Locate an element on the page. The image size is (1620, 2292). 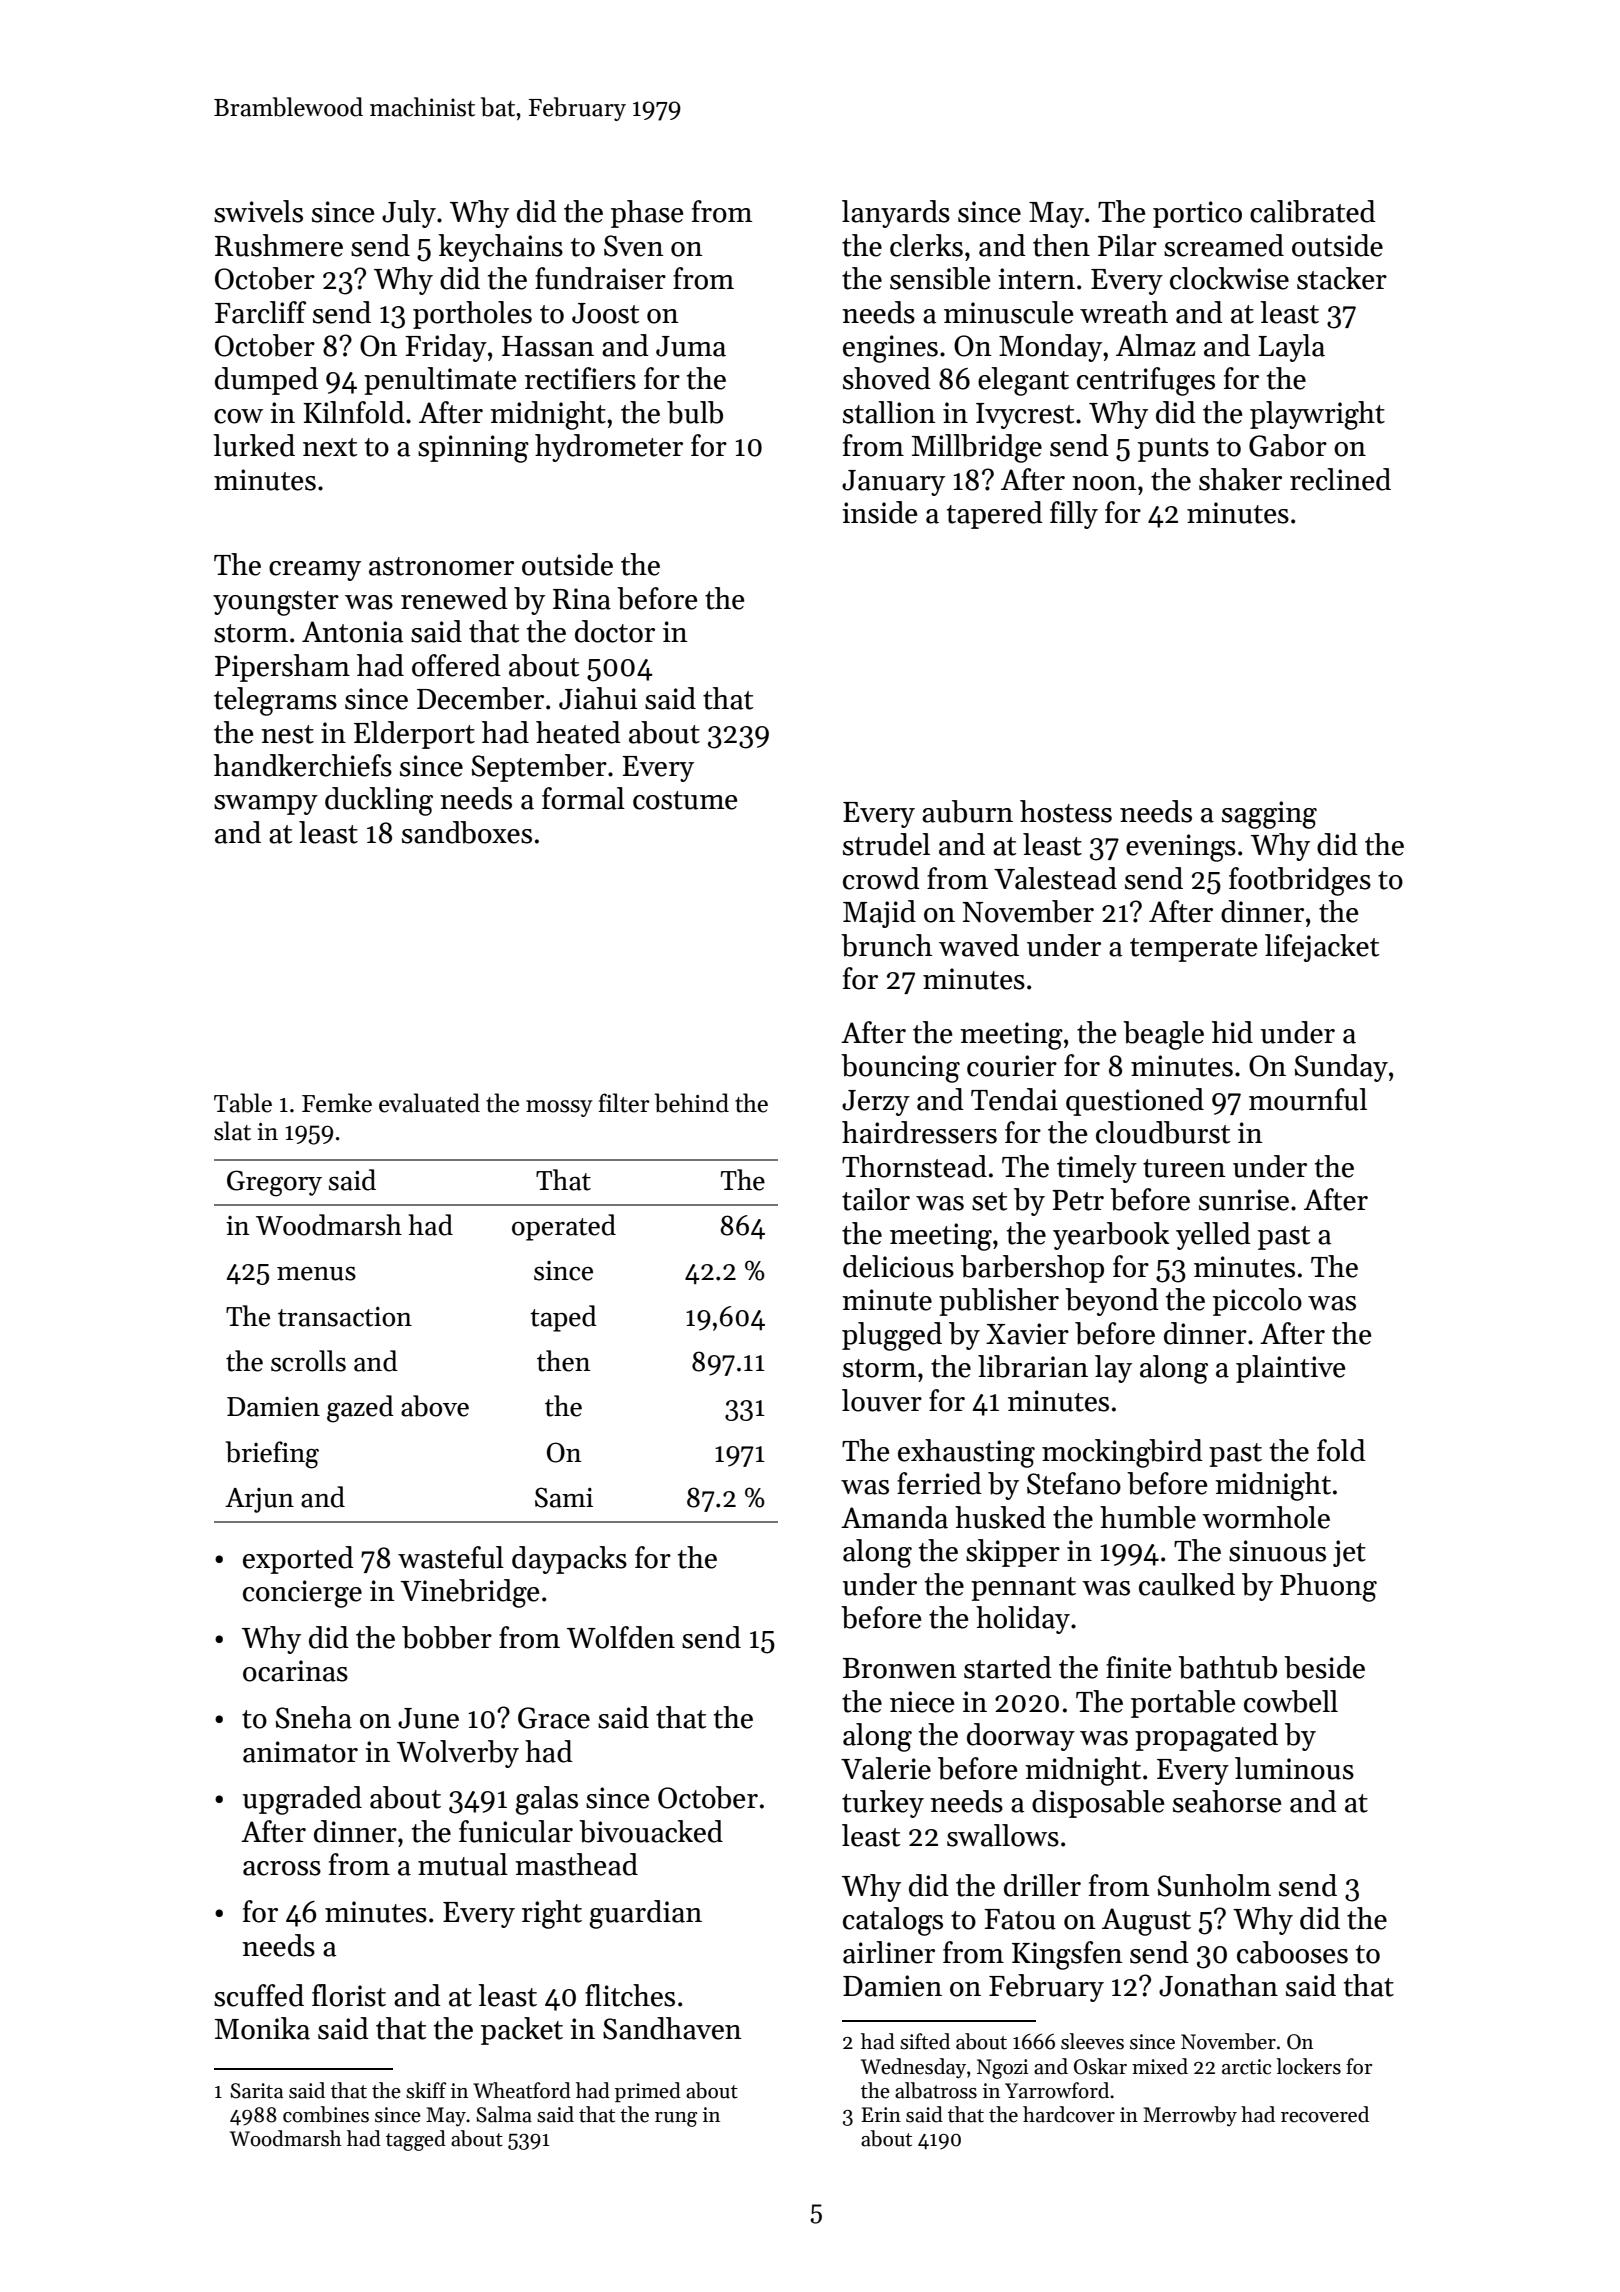
creamy is located at coordinates (315, 571).
